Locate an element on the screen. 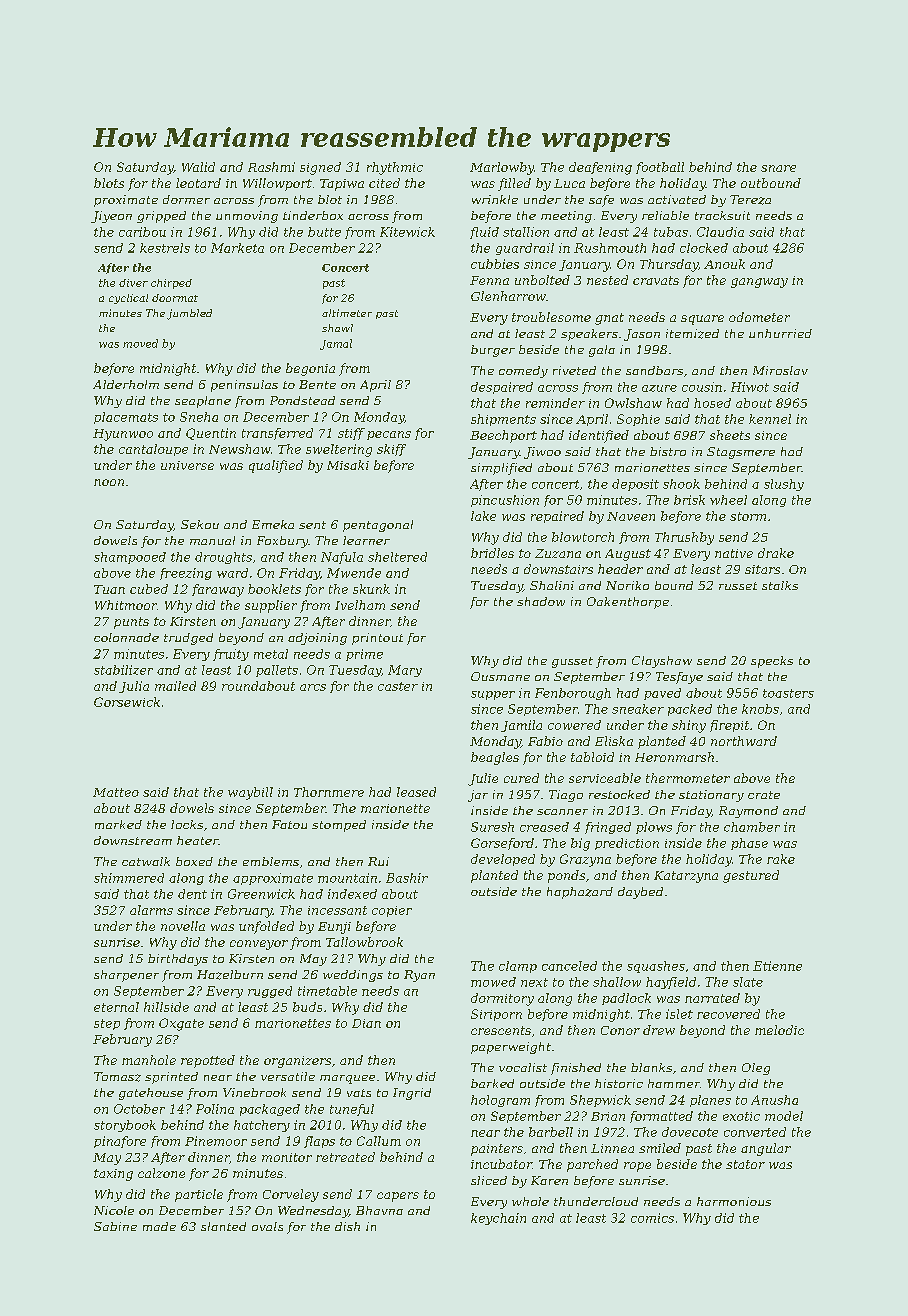  Zuzana is located at coordinates (558, 553).
